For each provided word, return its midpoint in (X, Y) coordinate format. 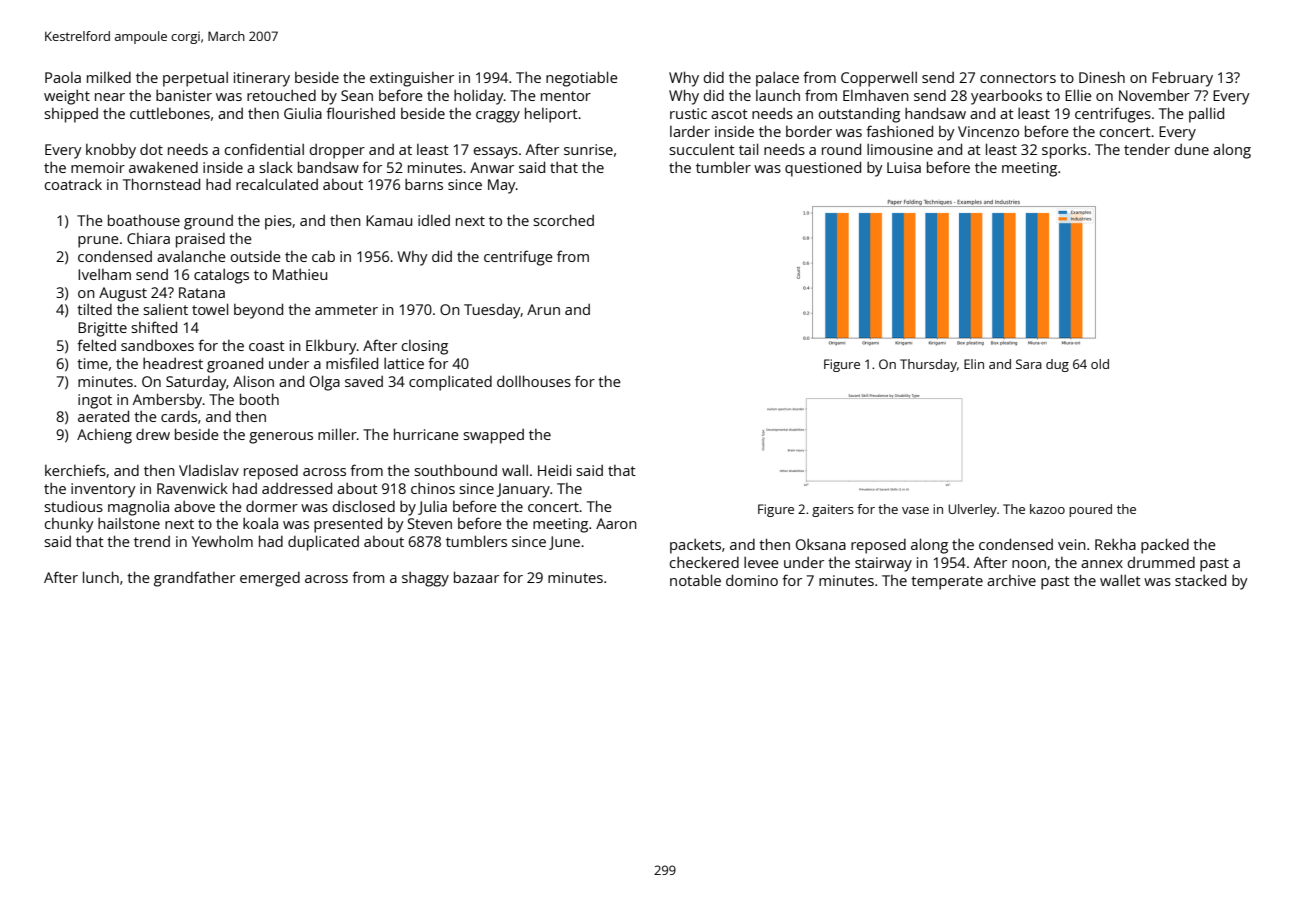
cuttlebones (170, 113)
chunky (69, 525)
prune (98, 242)
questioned (823, 169)
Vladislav (209, 470)
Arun (543, 309)
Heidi (554, 470)
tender (1147, 149)
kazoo (1047, 509)
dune (1192, 149)
